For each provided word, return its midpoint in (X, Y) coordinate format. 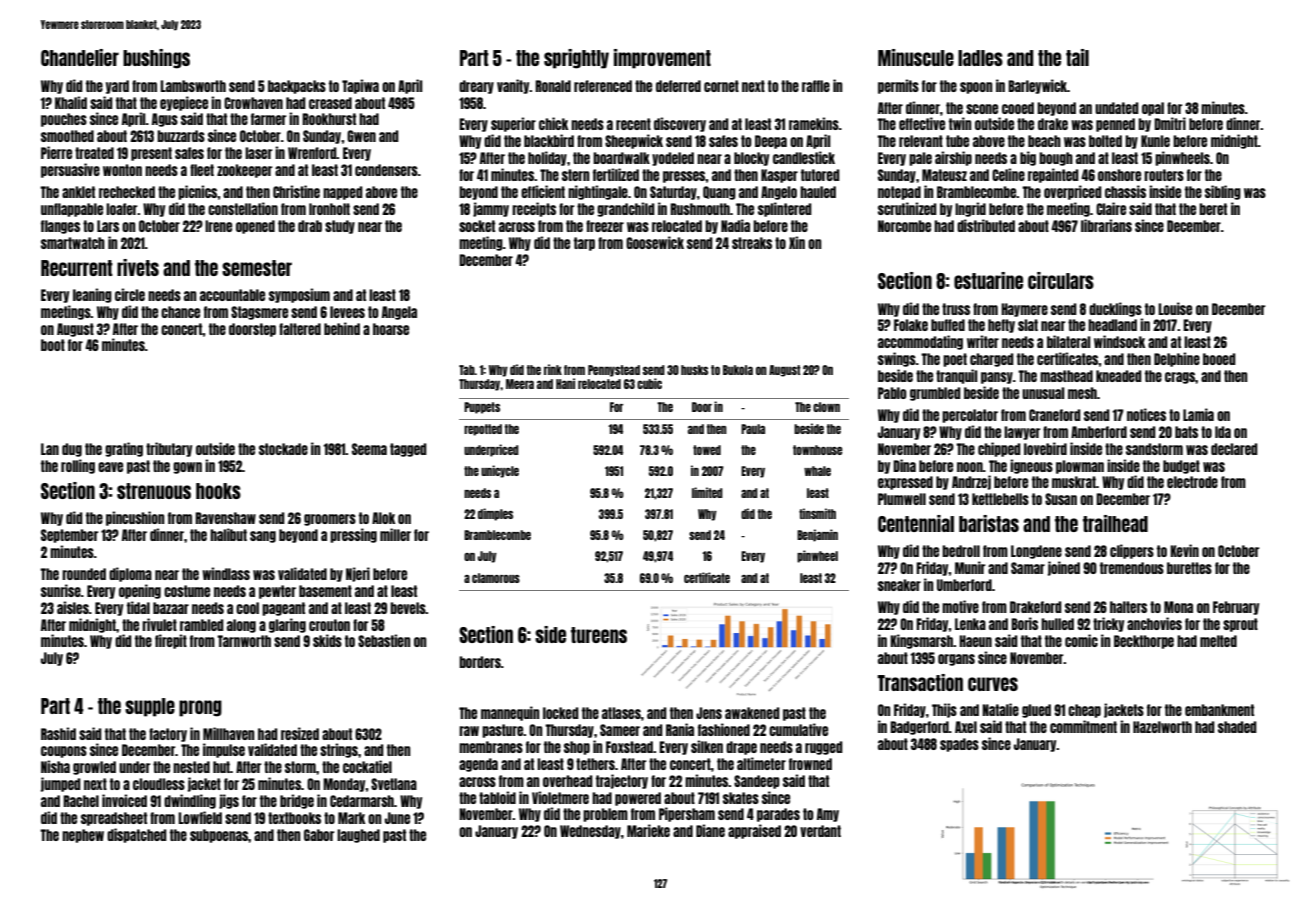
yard (117, 87)
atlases (621, 713)
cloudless (159, 784)
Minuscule (916, 57)
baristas (989, 523)
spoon (976, 88)
